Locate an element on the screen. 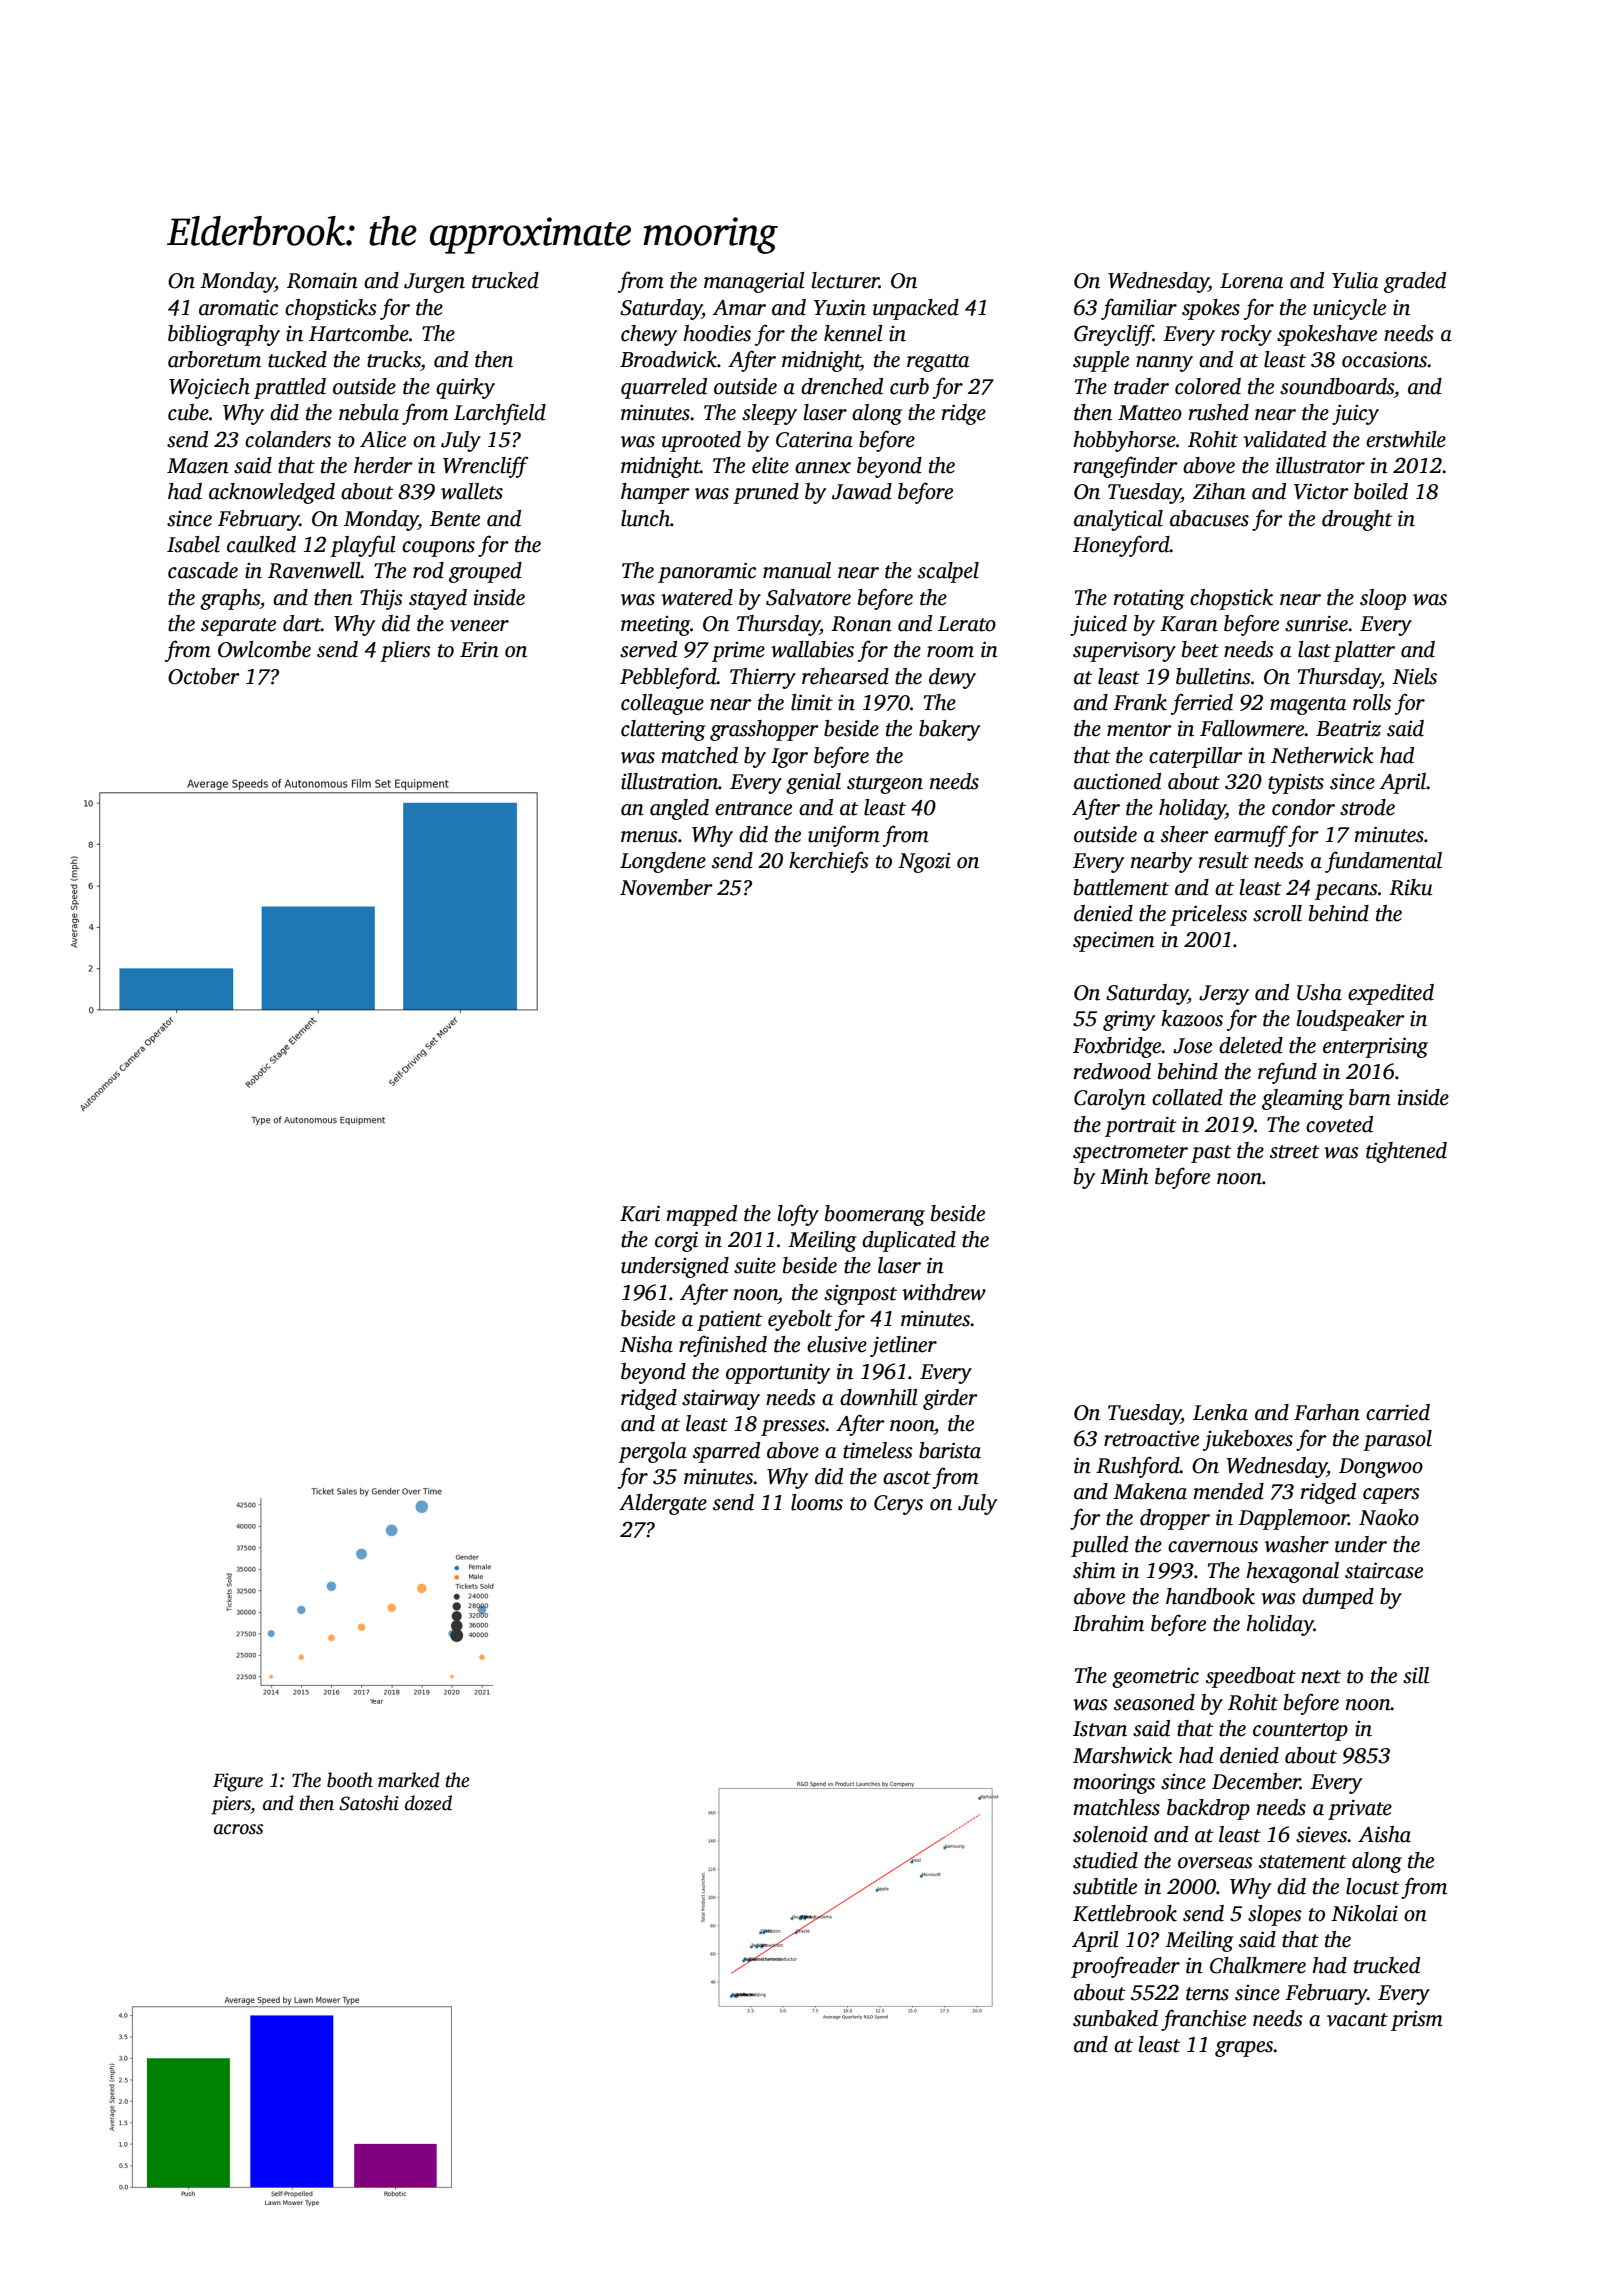 The image size is (1620, 2292). familiar is located at coordinates (1139, 309).
